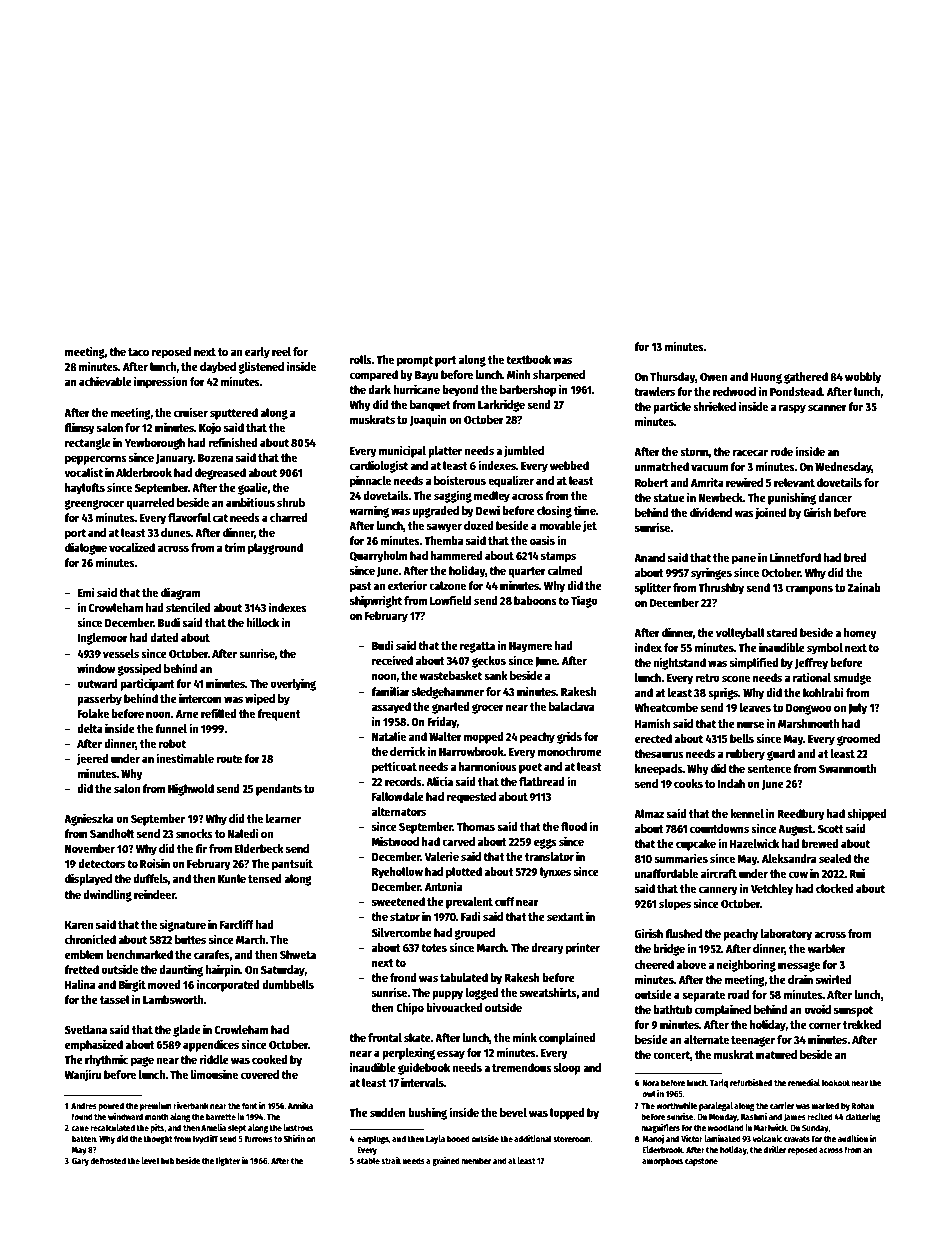 The image size is (952, 1233). I want to click on Inglemoor, so click(103, 639).
